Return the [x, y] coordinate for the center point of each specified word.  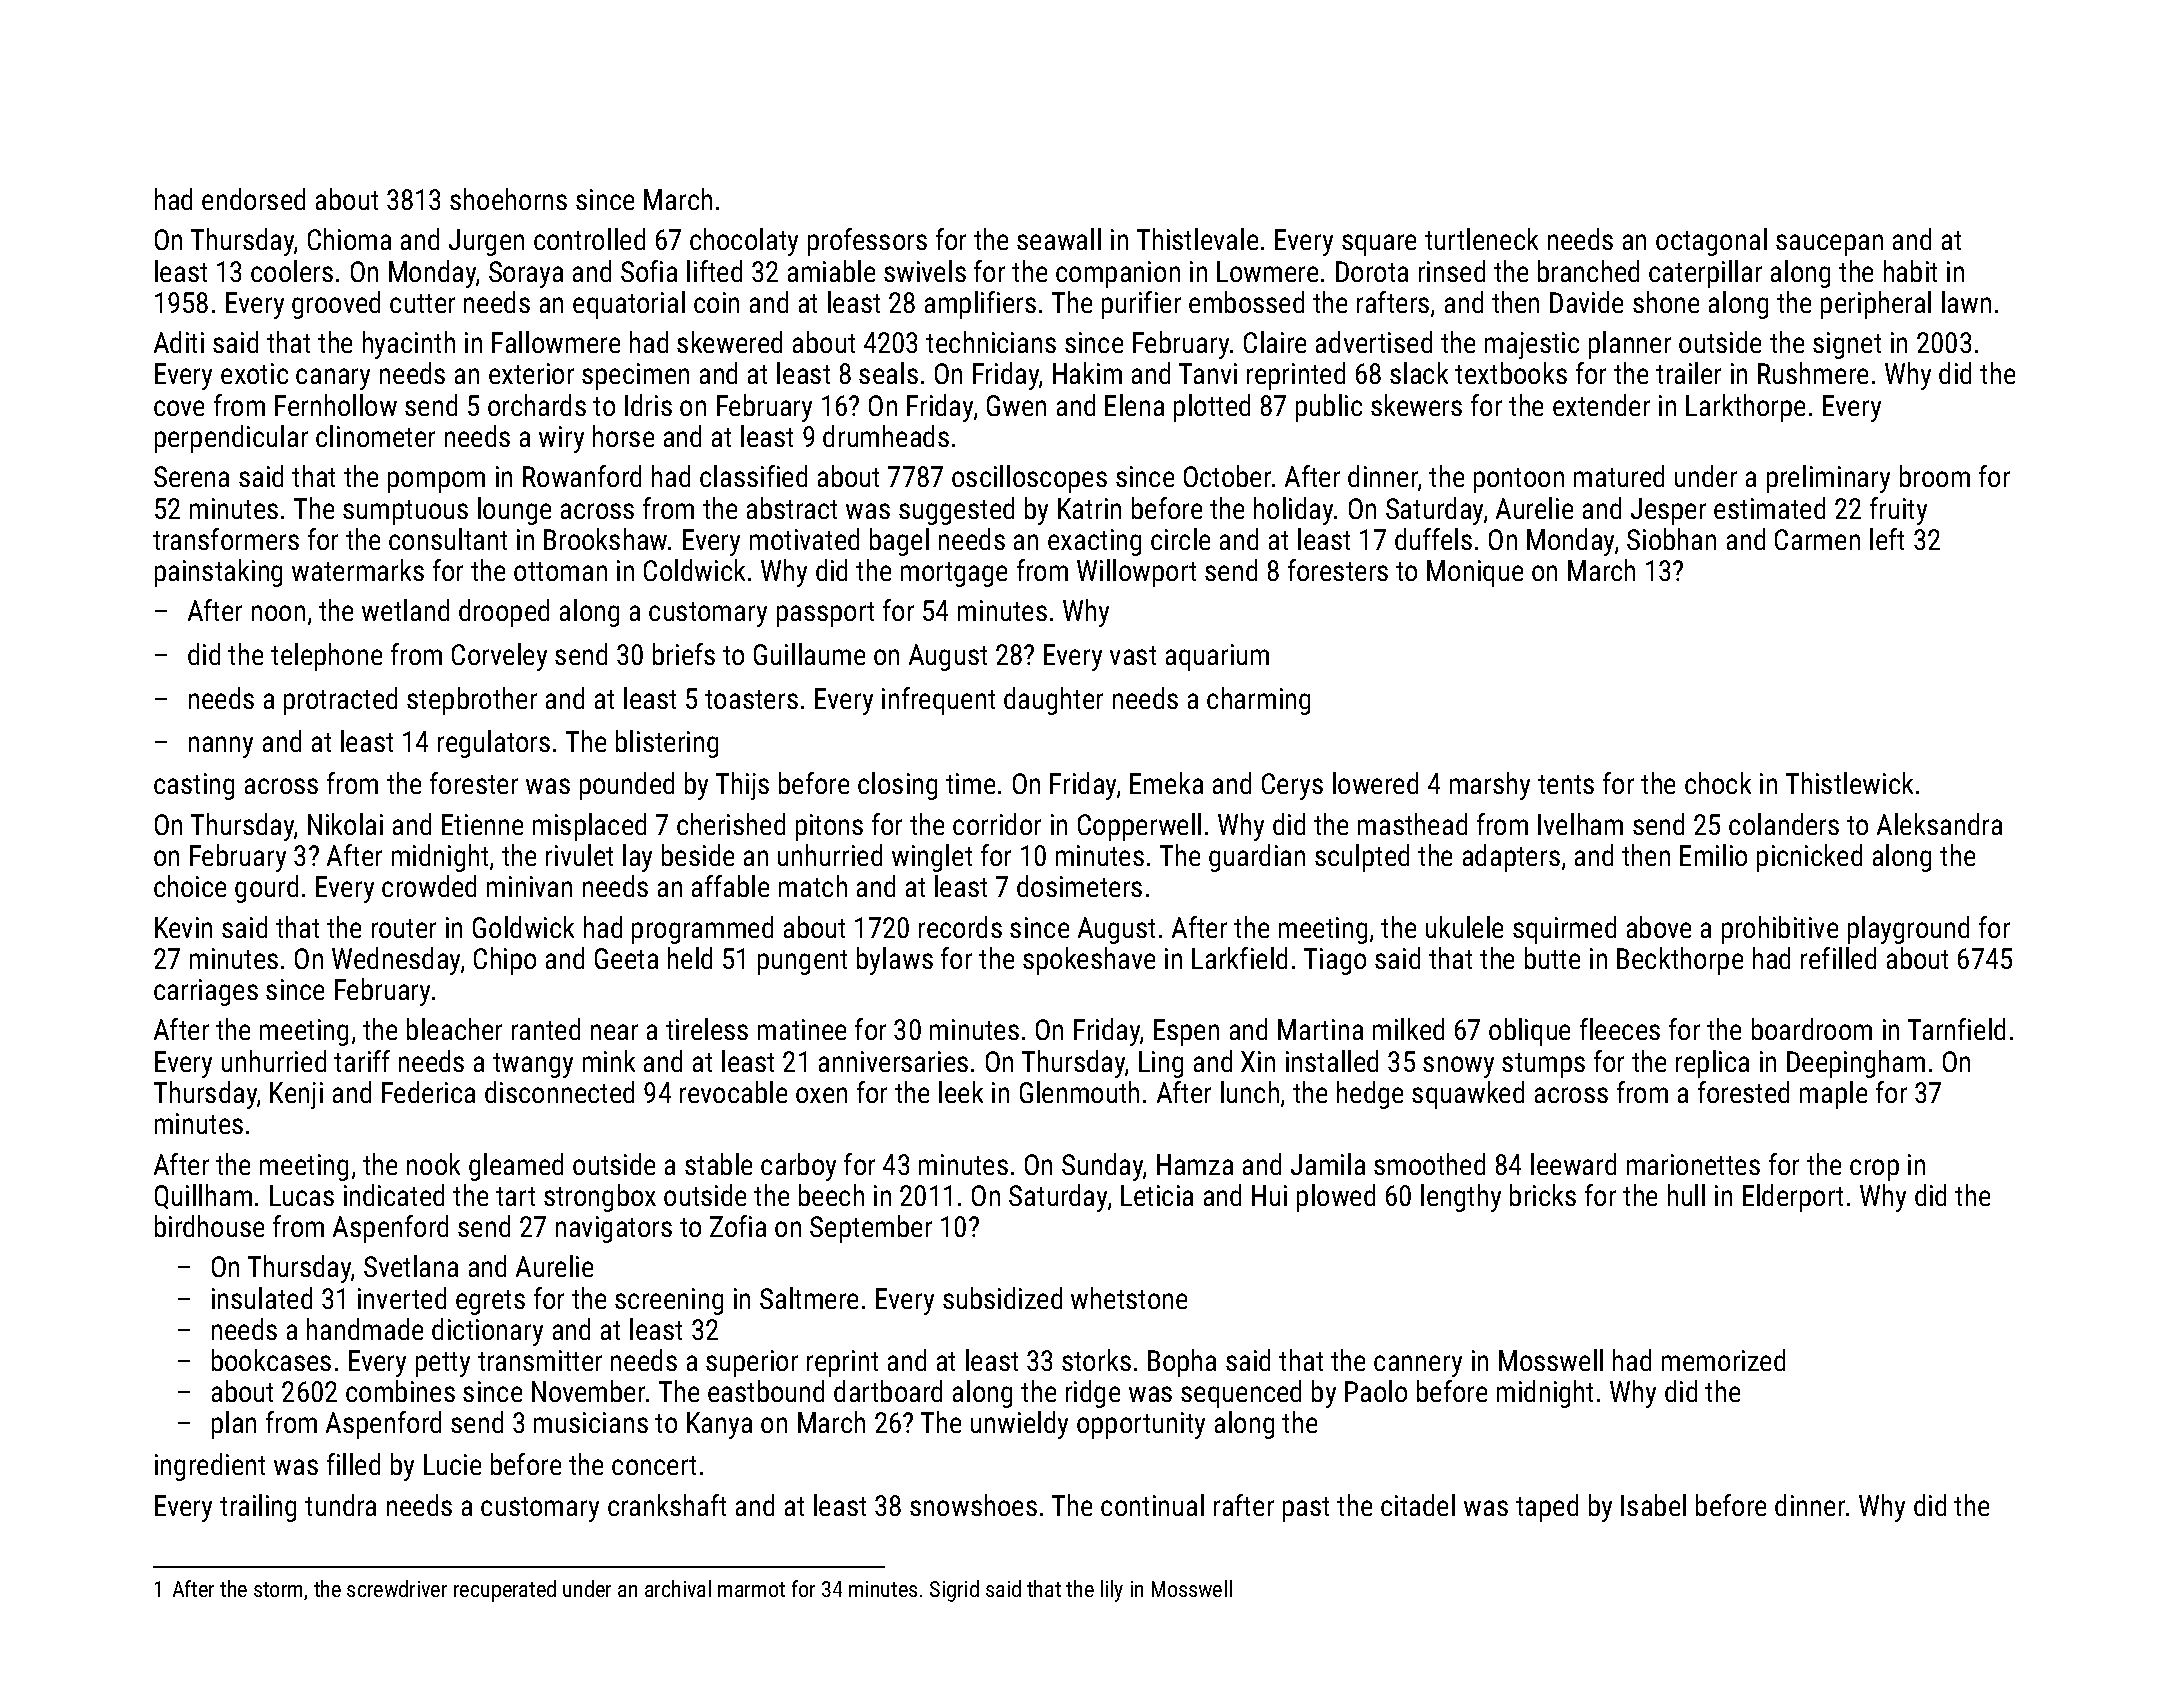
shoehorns [508, 199]
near [614, 1032]
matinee [802, 1029]
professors [867, 242]
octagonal [1711, 242]
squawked [1468, 1095]
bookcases [271, 1360]
